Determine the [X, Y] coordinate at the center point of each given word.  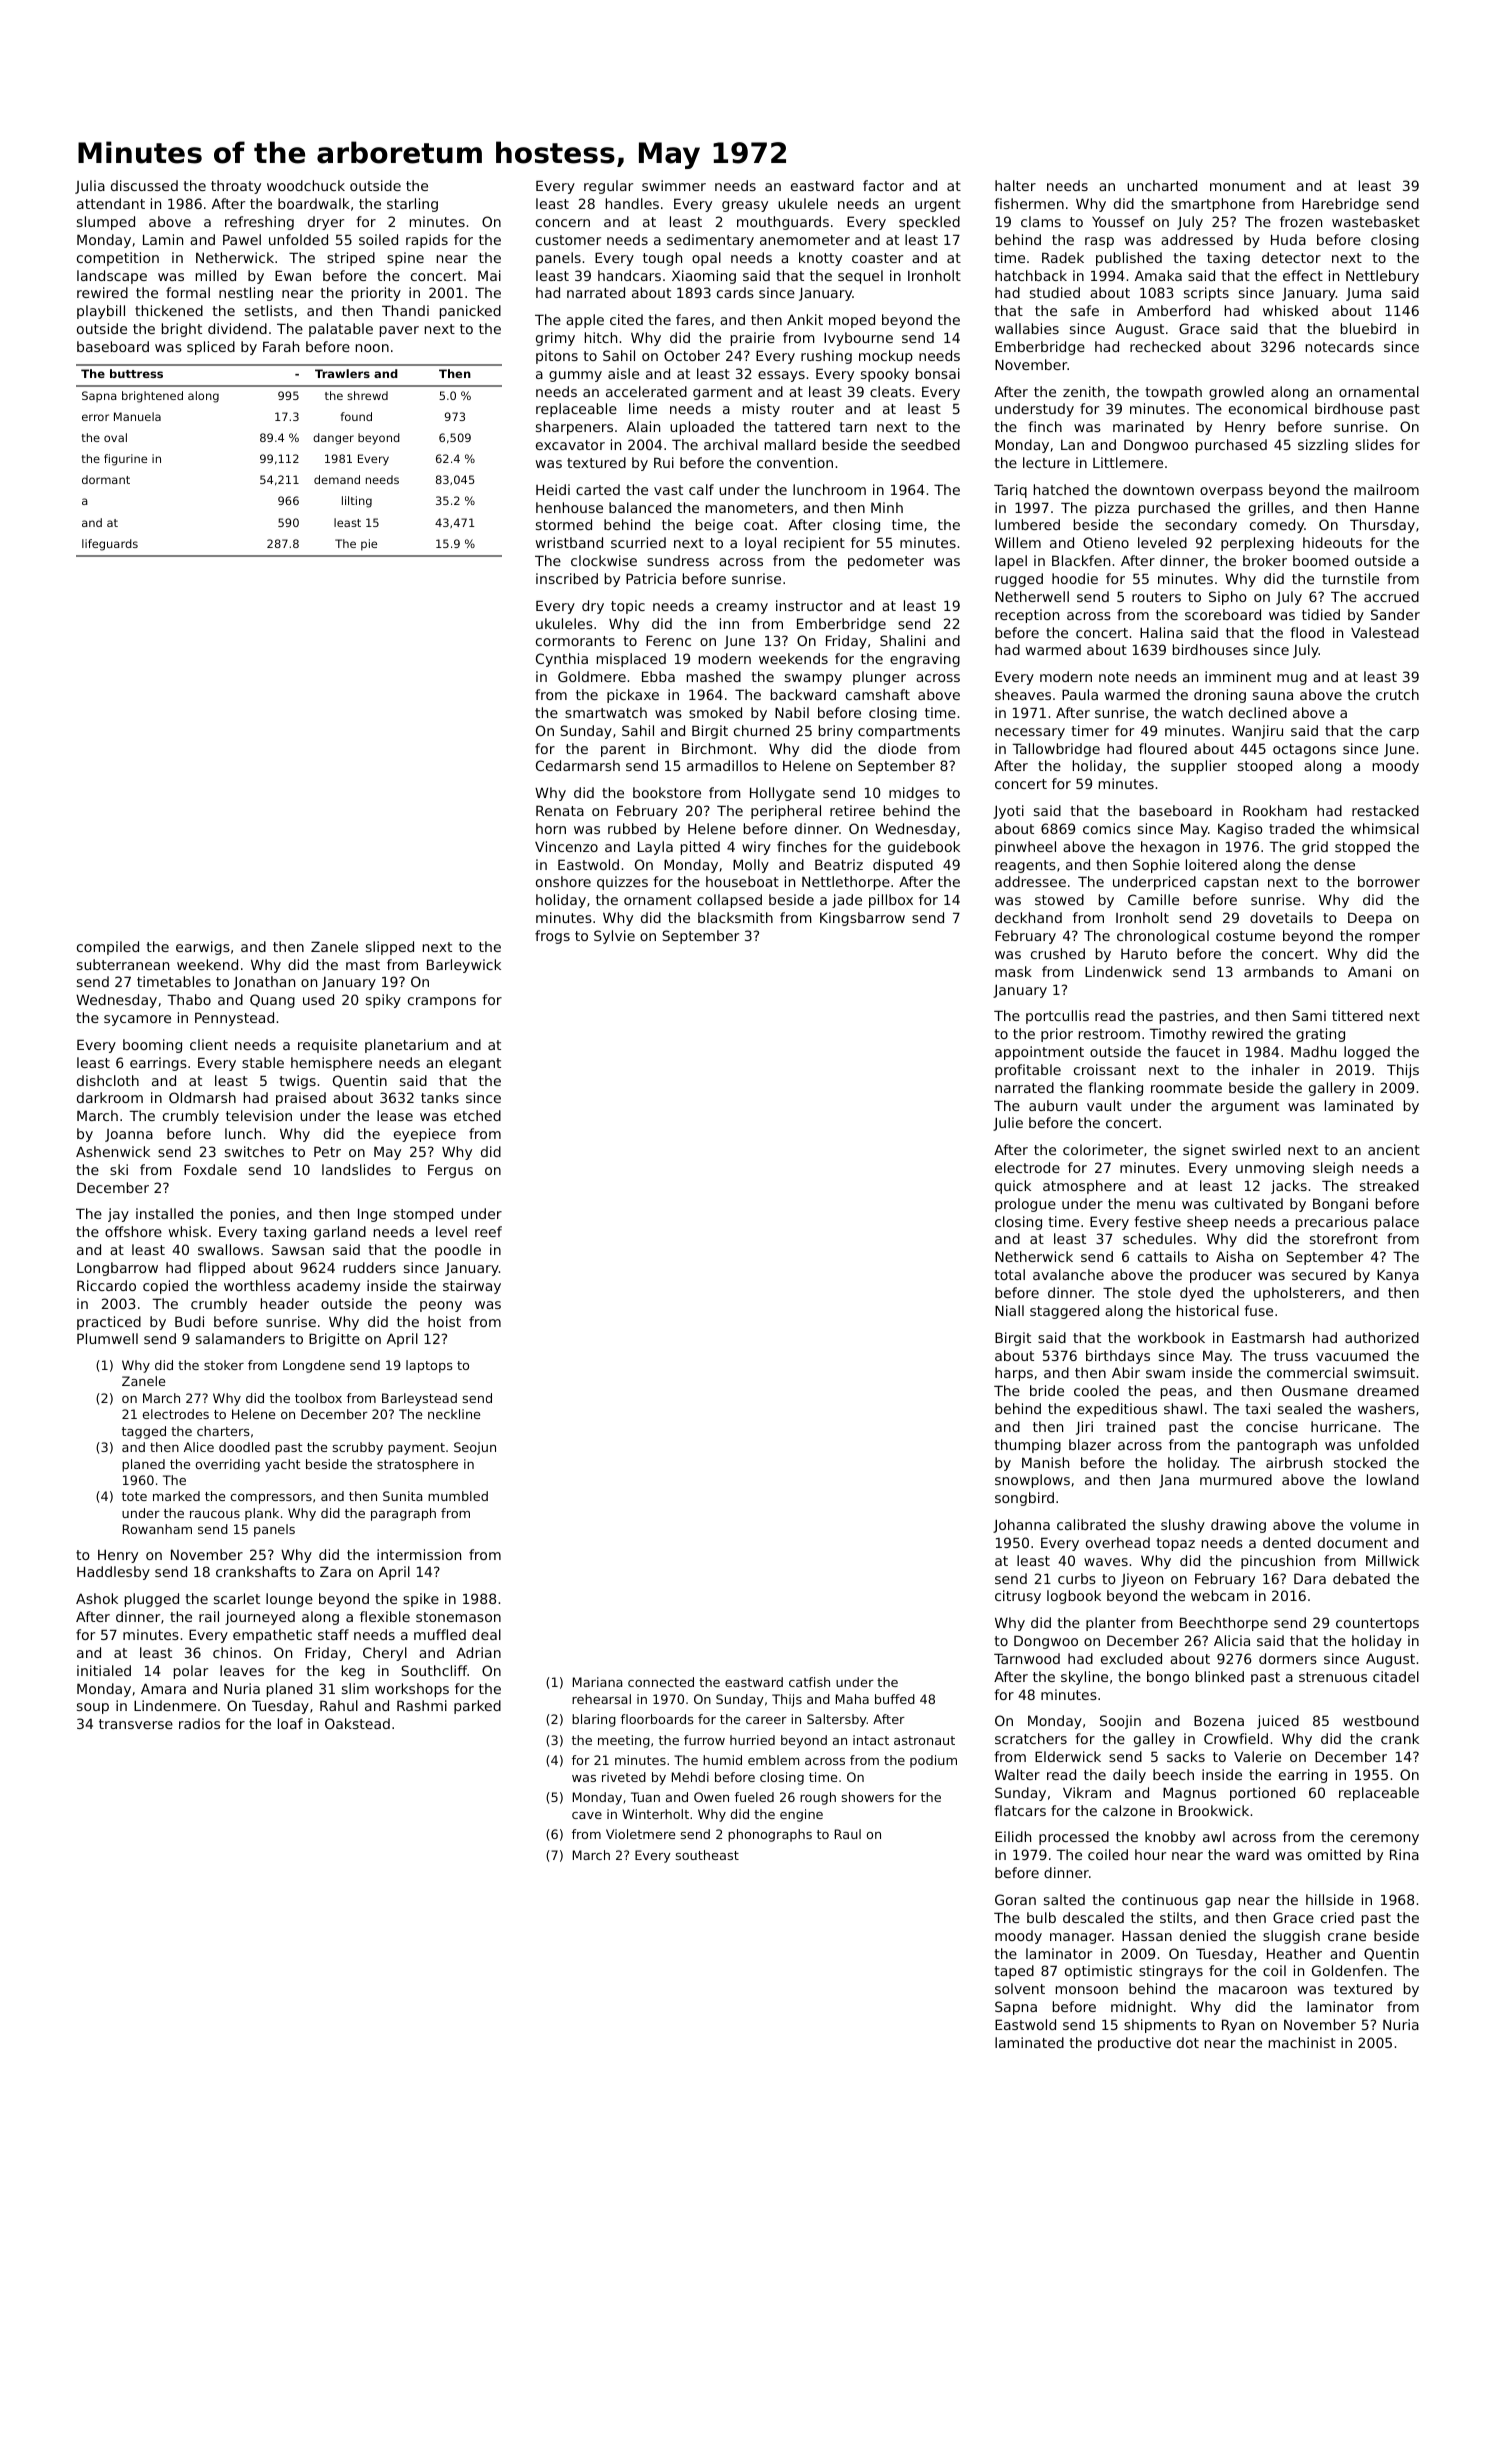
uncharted [1162, 185]
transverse [136, 1724]
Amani [1369, 971]
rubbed [632, 828]
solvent [1020, 1988]
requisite [327, 1046]
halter [1015, 185]
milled [216, 275]
